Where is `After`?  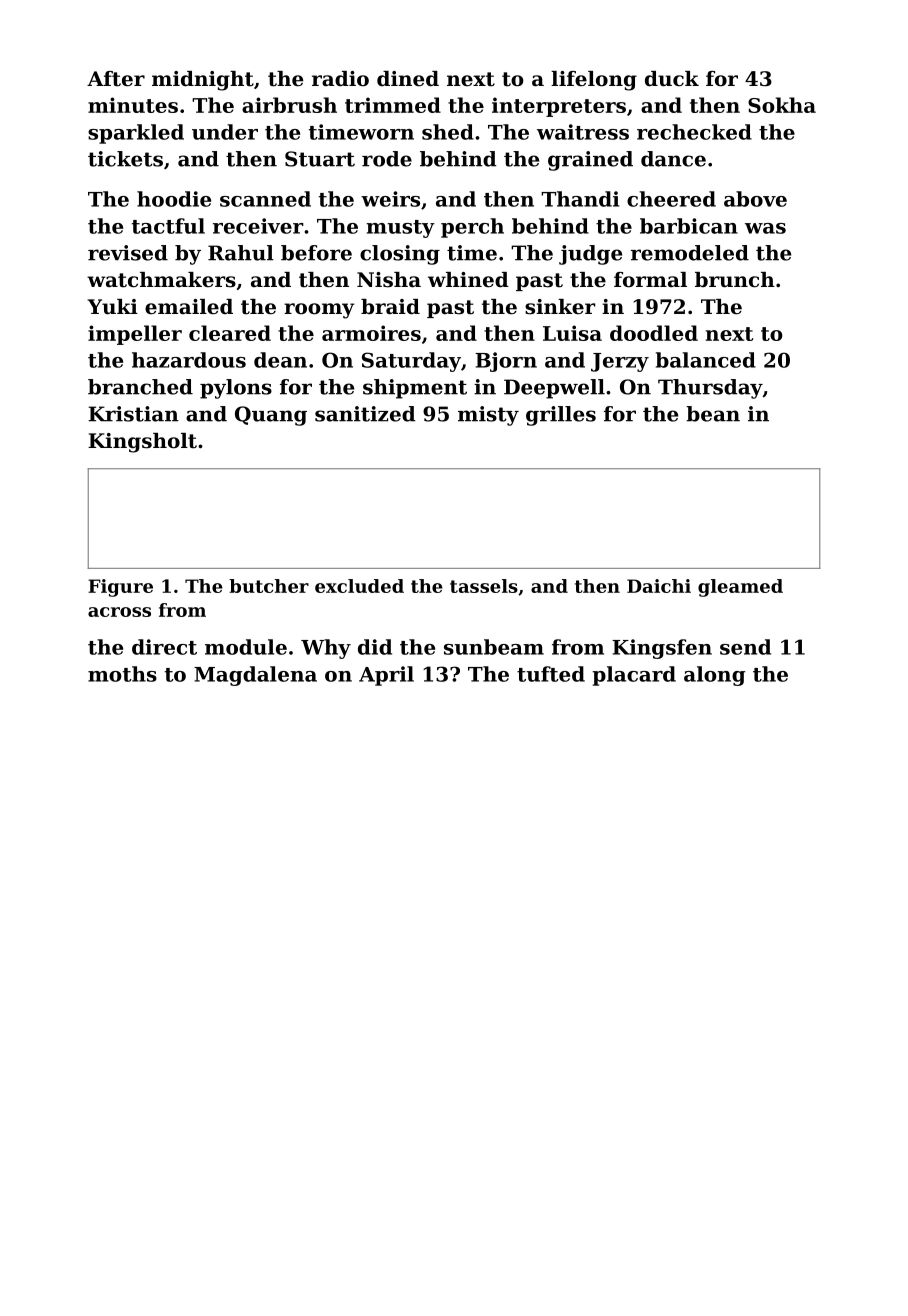 After is located at coordinates (116, 79).
